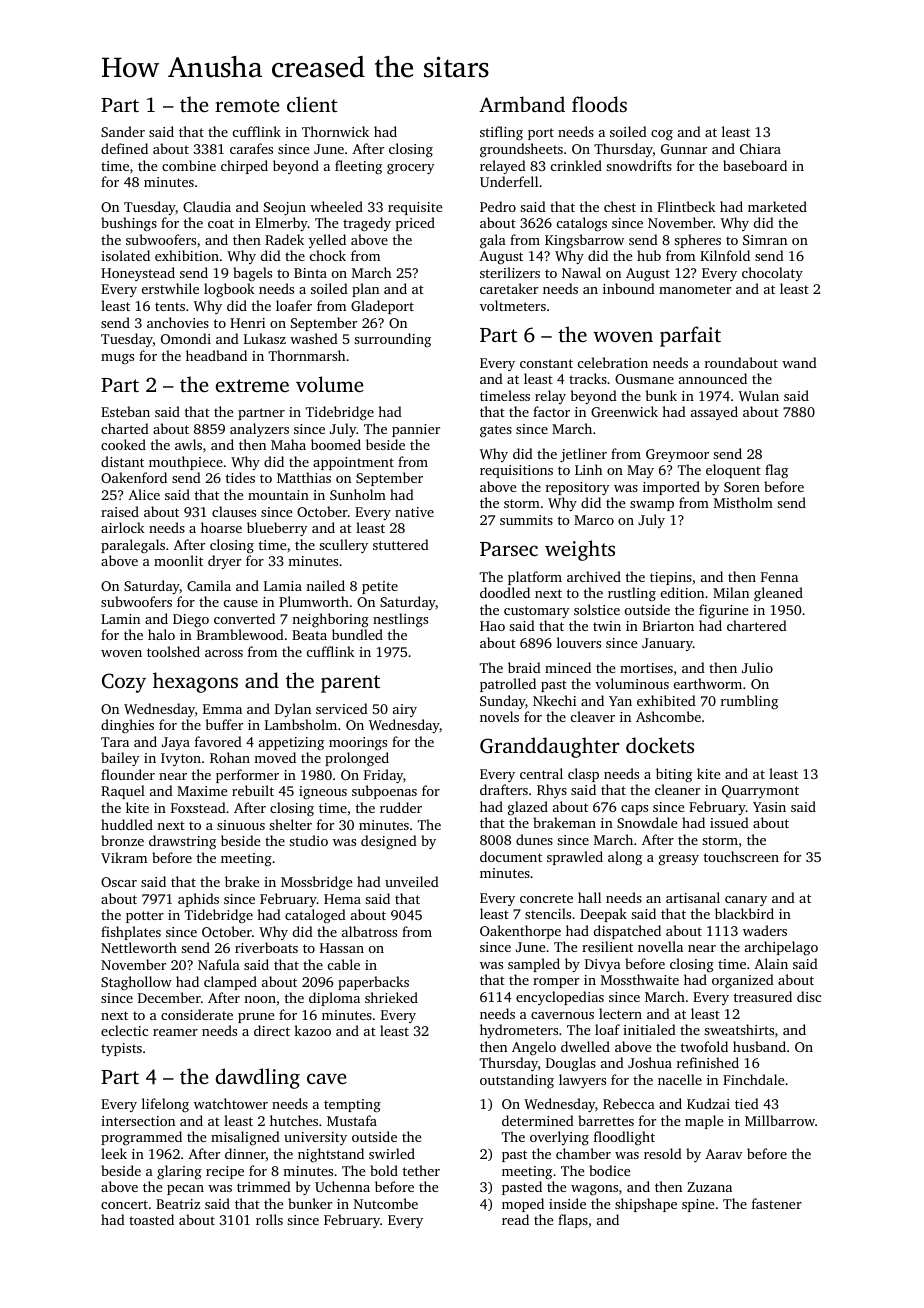 The height and width of the screenshot is (1308, 924). I want to click on nestlings, so click(400, 620).
